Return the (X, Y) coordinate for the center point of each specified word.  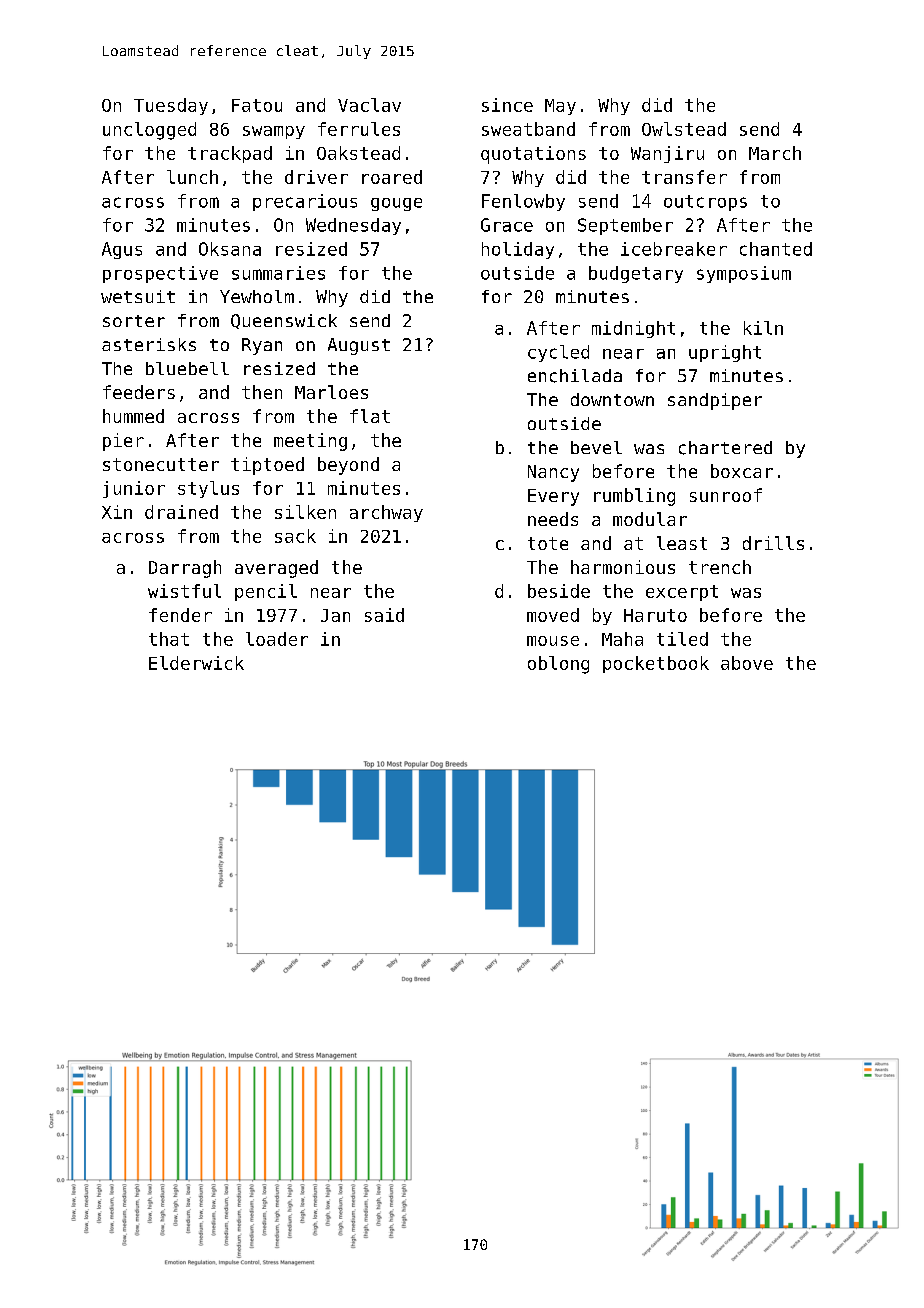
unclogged (149, 131)
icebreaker (674, 249)
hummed (133, 416)
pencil (266, 592)
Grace (507, 225)
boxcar (742, 471)
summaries (278, 273)
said (384, 615)
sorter (134, 321)
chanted (776, 249)
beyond (348, 466)
